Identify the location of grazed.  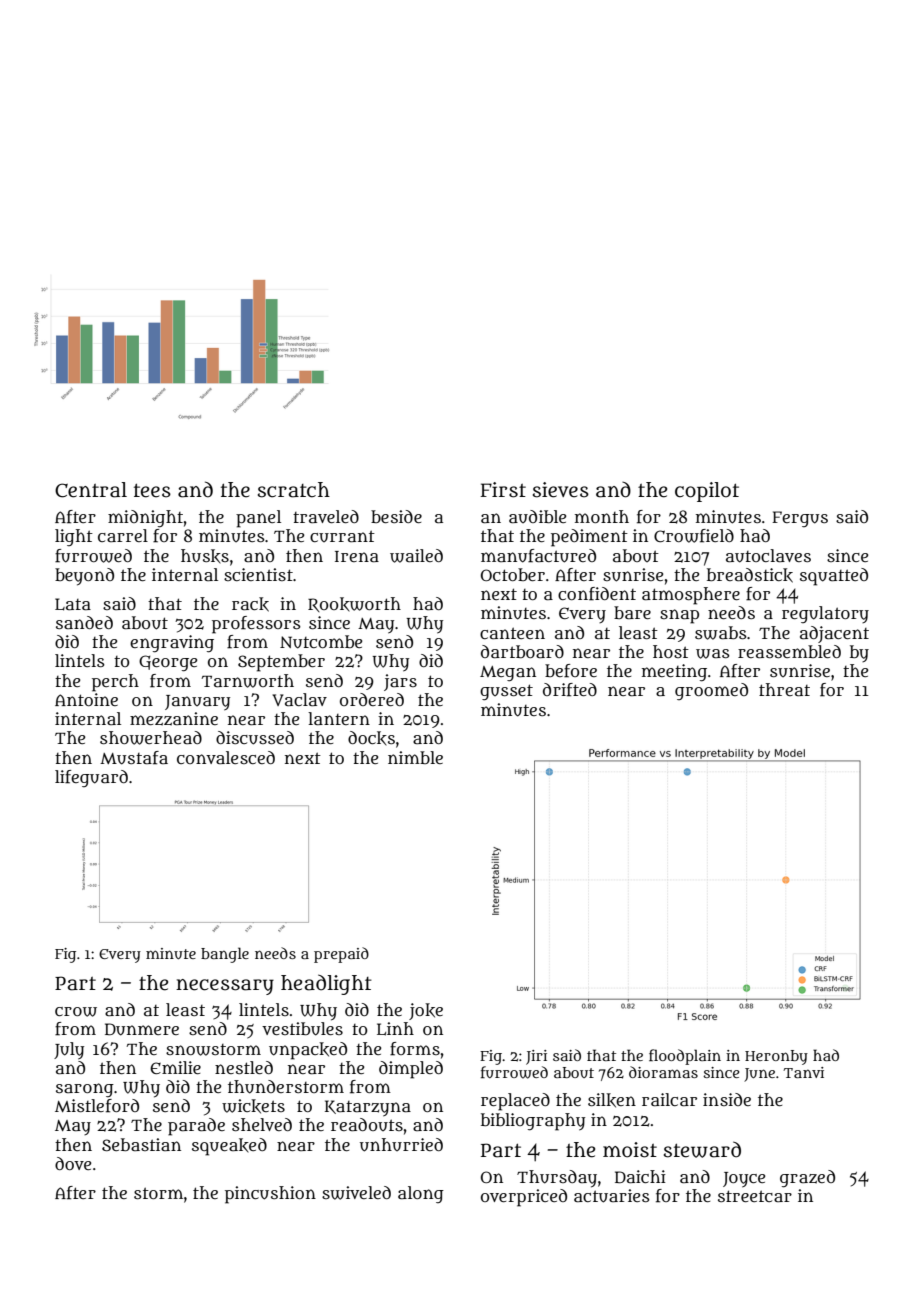
(807, 1179).
